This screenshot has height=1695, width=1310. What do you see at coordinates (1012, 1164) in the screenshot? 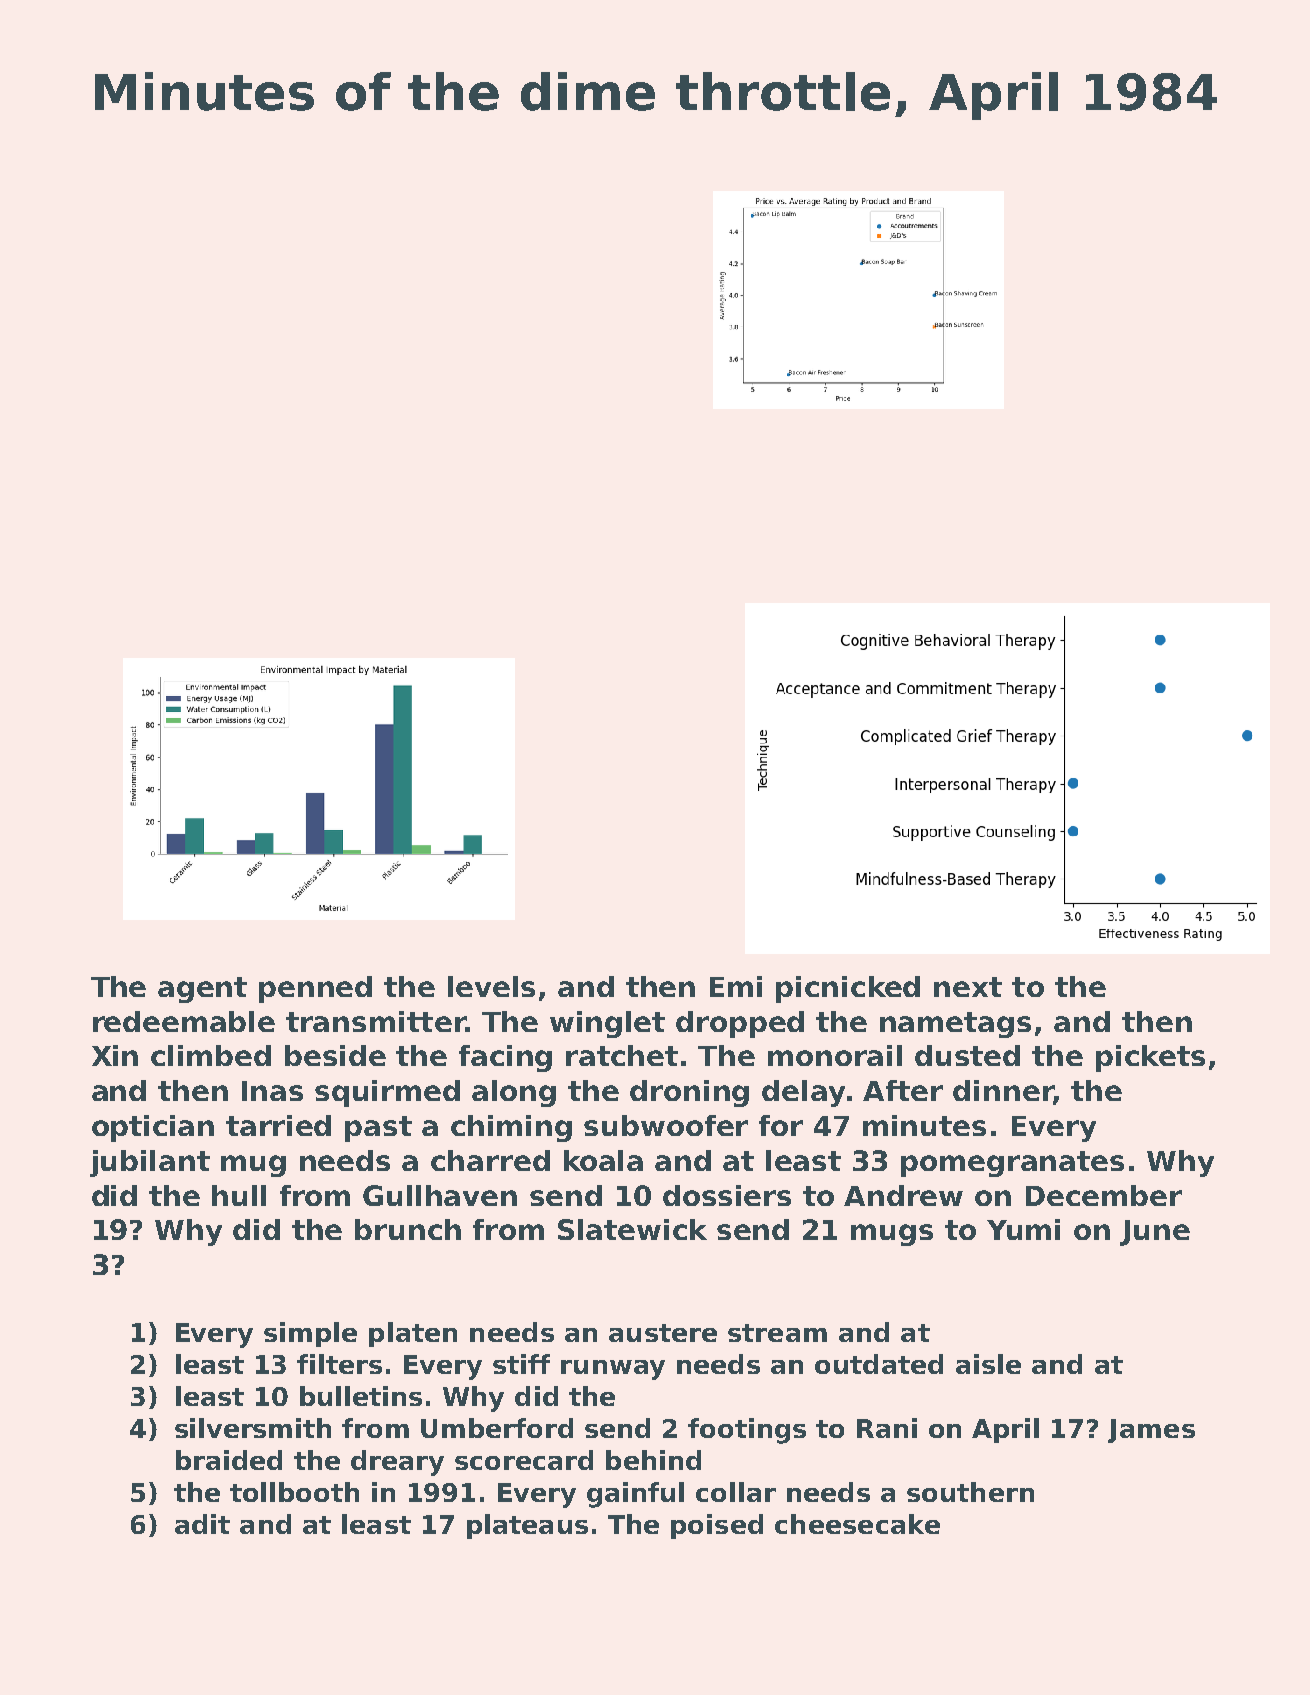
I see `pomegranates` at bounding box center [1012, 1164].
